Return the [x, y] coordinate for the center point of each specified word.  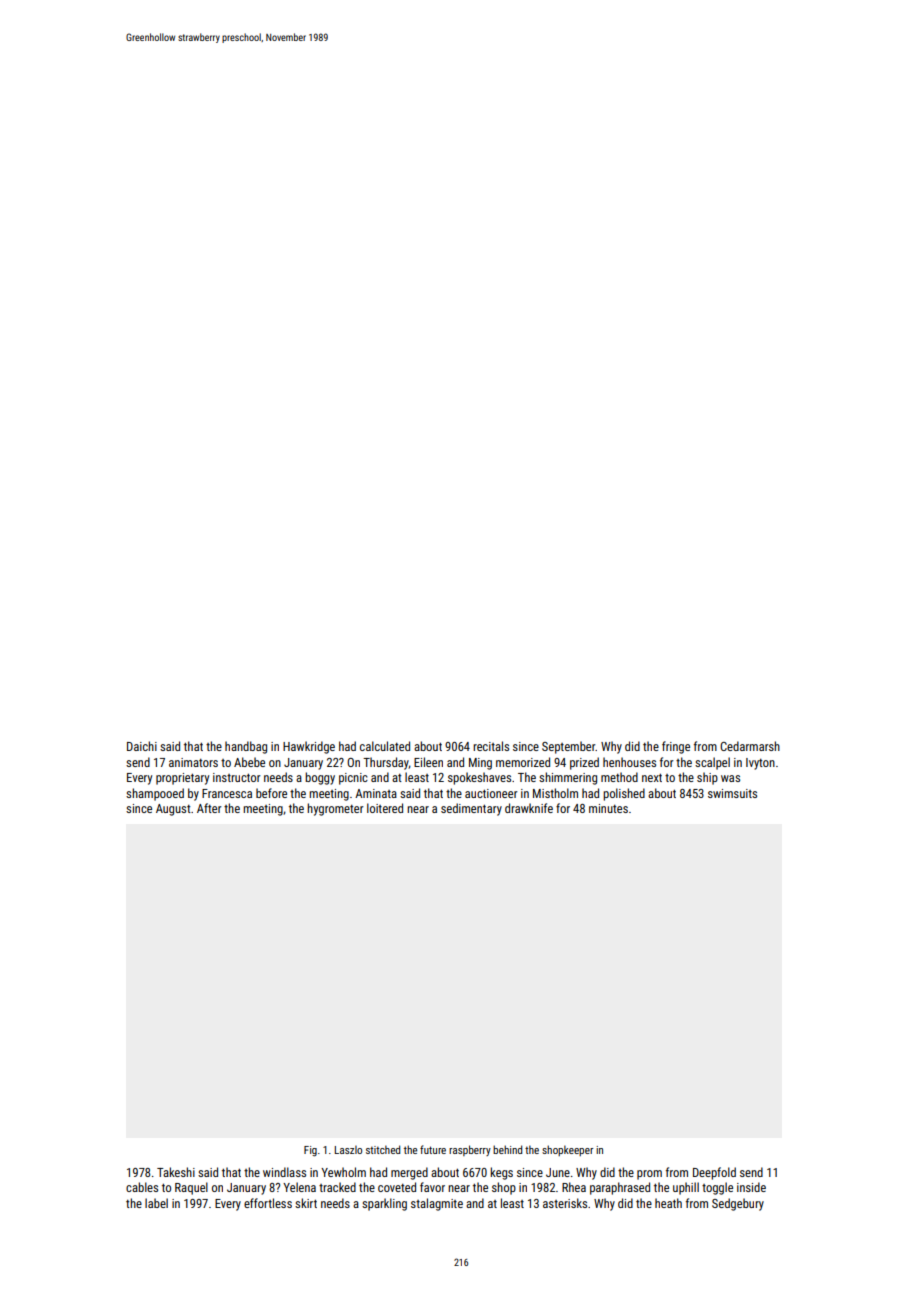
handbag [246, 747]
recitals [491, 746]
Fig [310, 1151]
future [433, 1149]
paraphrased [620, 1188]
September [569, 747]
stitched [383, 1149]
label [156, 1203]
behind [507, 1149]
